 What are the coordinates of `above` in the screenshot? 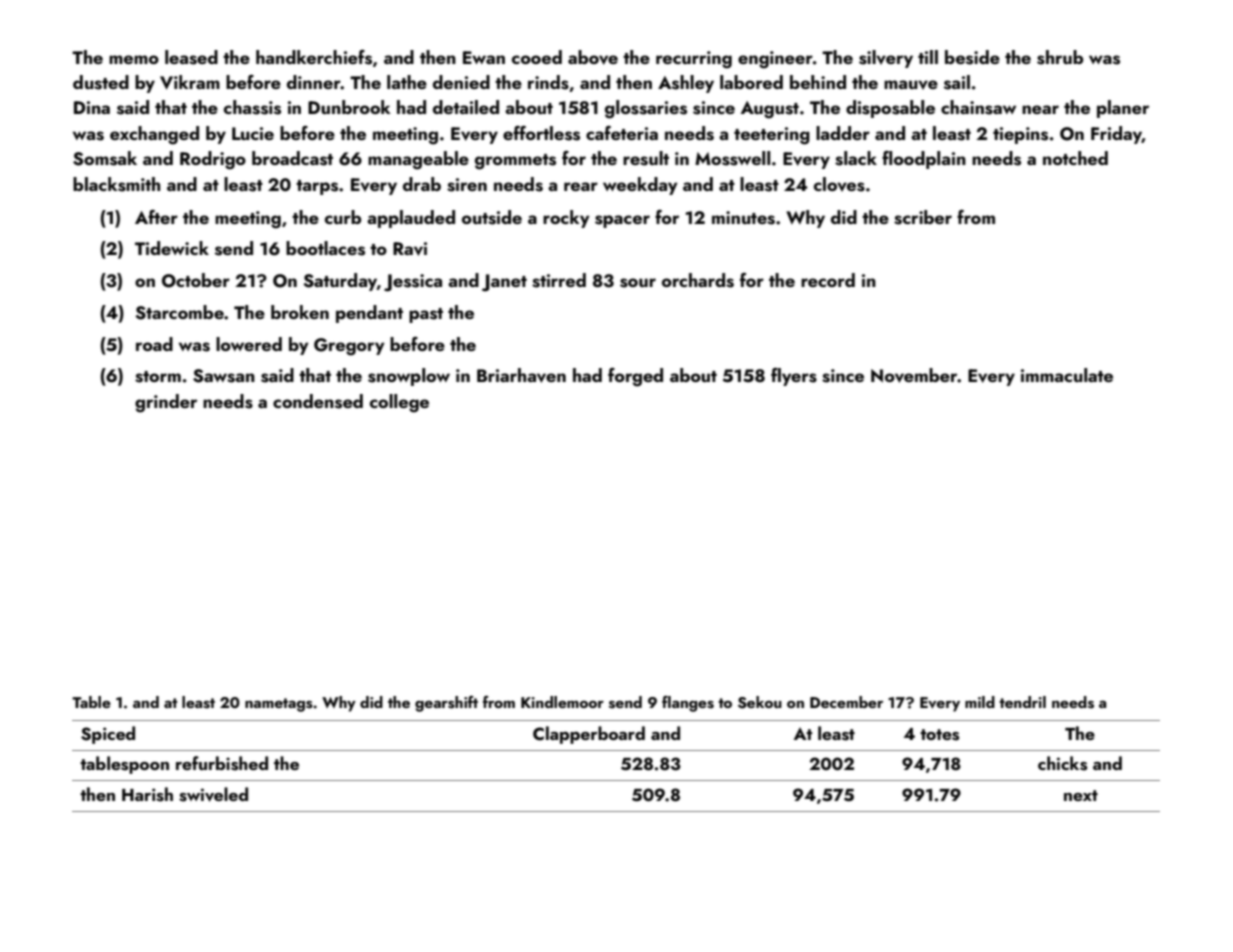 It's located at (593, 57).
